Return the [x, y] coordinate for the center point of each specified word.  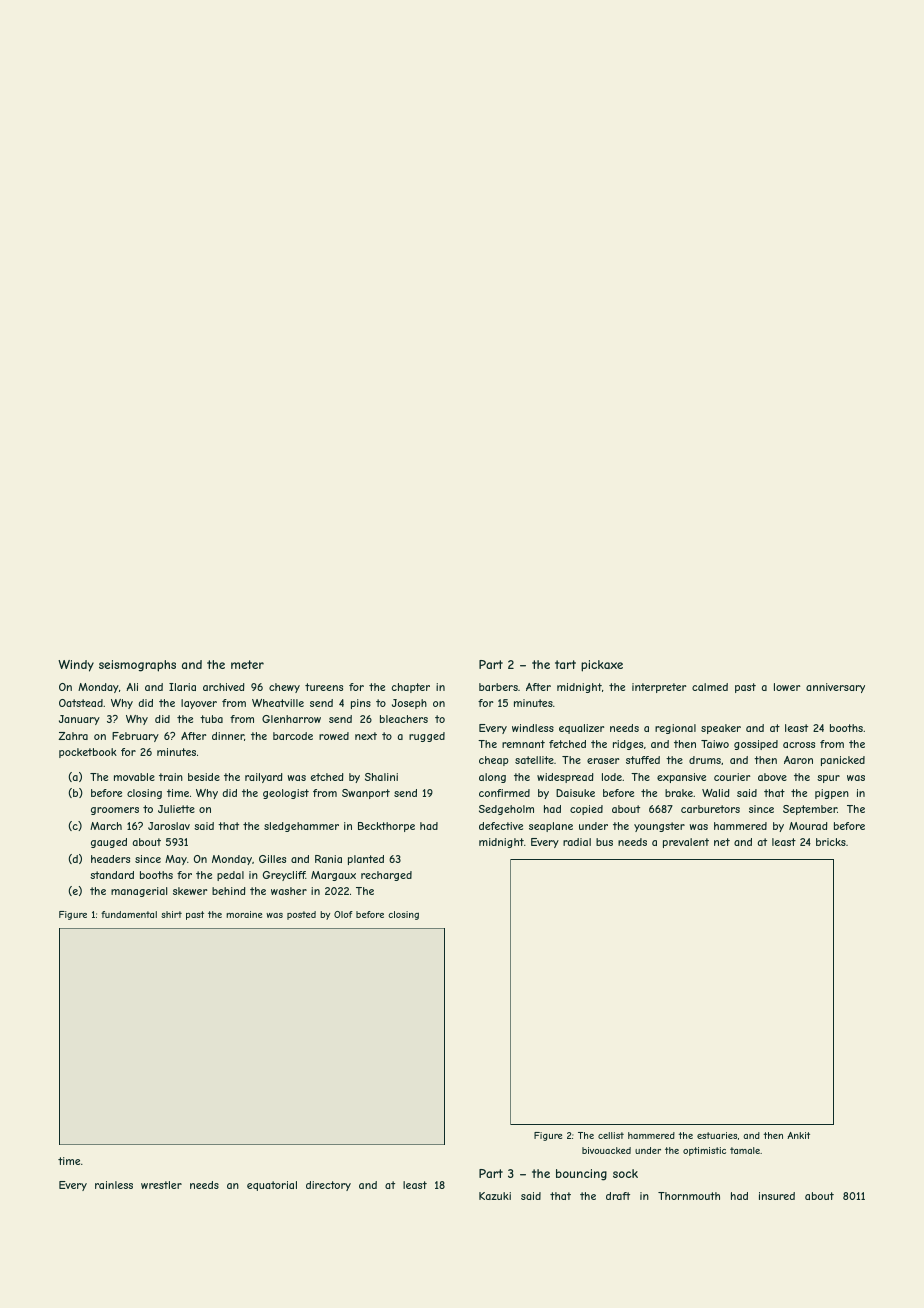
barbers [498, 687]
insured [777, 1196]
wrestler [161, 1185]
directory [328, 1186]
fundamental [129, 914]
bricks [831, 842]
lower [787, 687]
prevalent [686, 843]
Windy [76, 666]
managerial [139, 892]
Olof [343, 914]
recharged [386, 876]
